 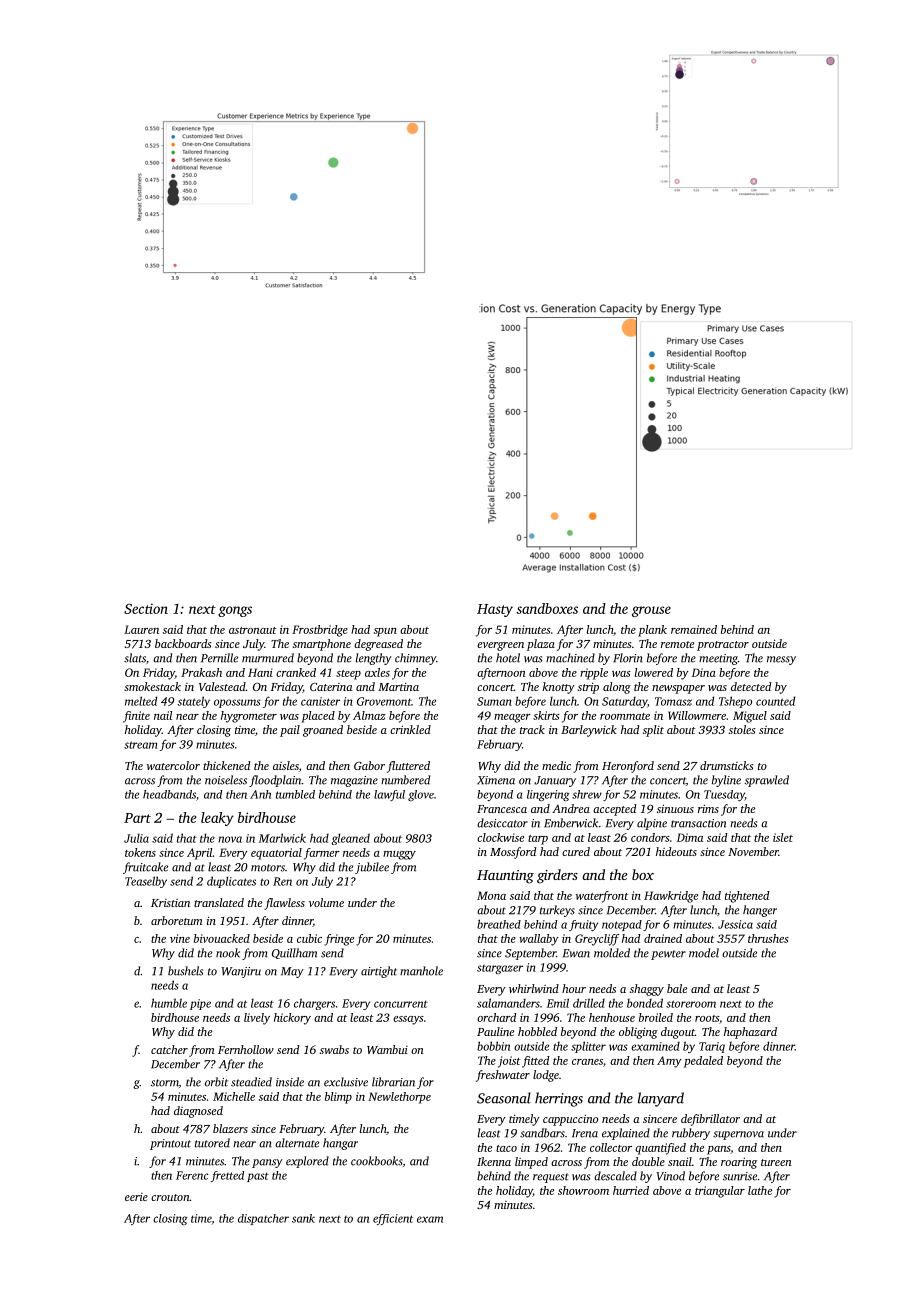 I want to click on translated, so click(x=219, y=902).
